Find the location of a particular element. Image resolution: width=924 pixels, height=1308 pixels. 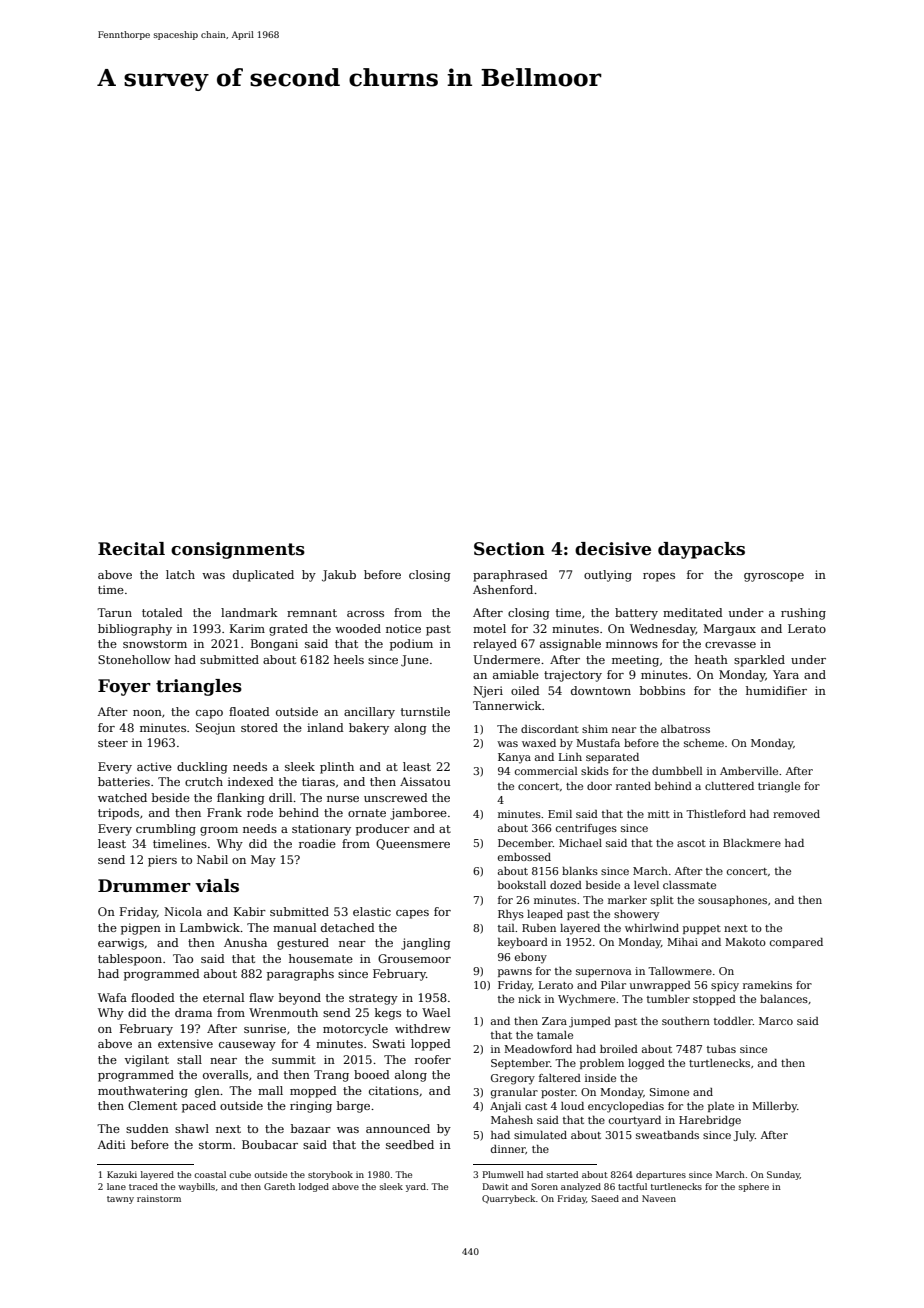

compared is located at coordinates (796, 943).
